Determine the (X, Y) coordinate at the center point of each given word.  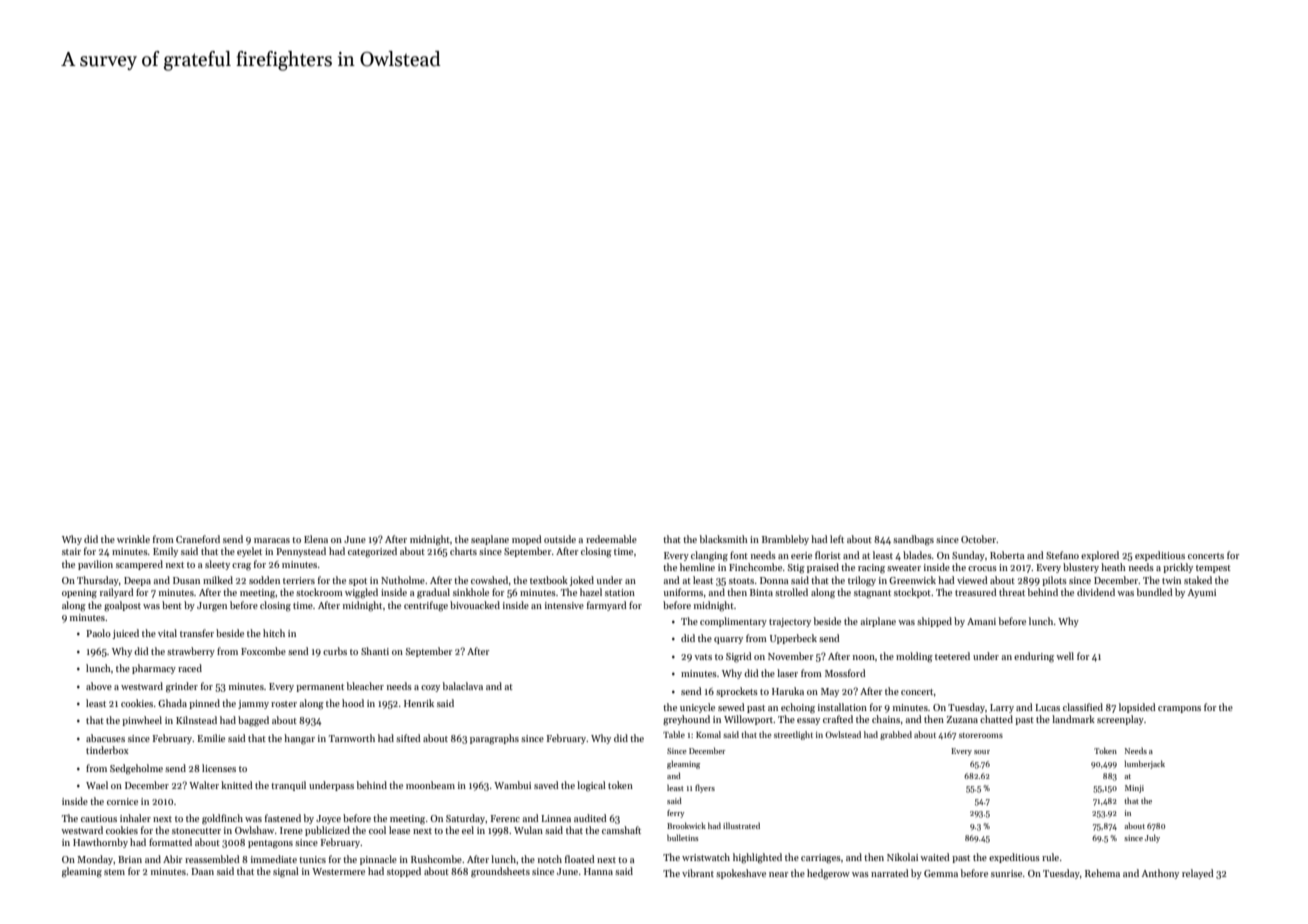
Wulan (528, 830)
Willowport (749, 720)
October (978, 539)
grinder (182, 687)
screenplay (1120, 720)
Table (674, 734)
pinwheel (142, 721)
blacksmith (724, 539)
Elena (316, 539)
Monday (95, 860)
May (830, 692)
